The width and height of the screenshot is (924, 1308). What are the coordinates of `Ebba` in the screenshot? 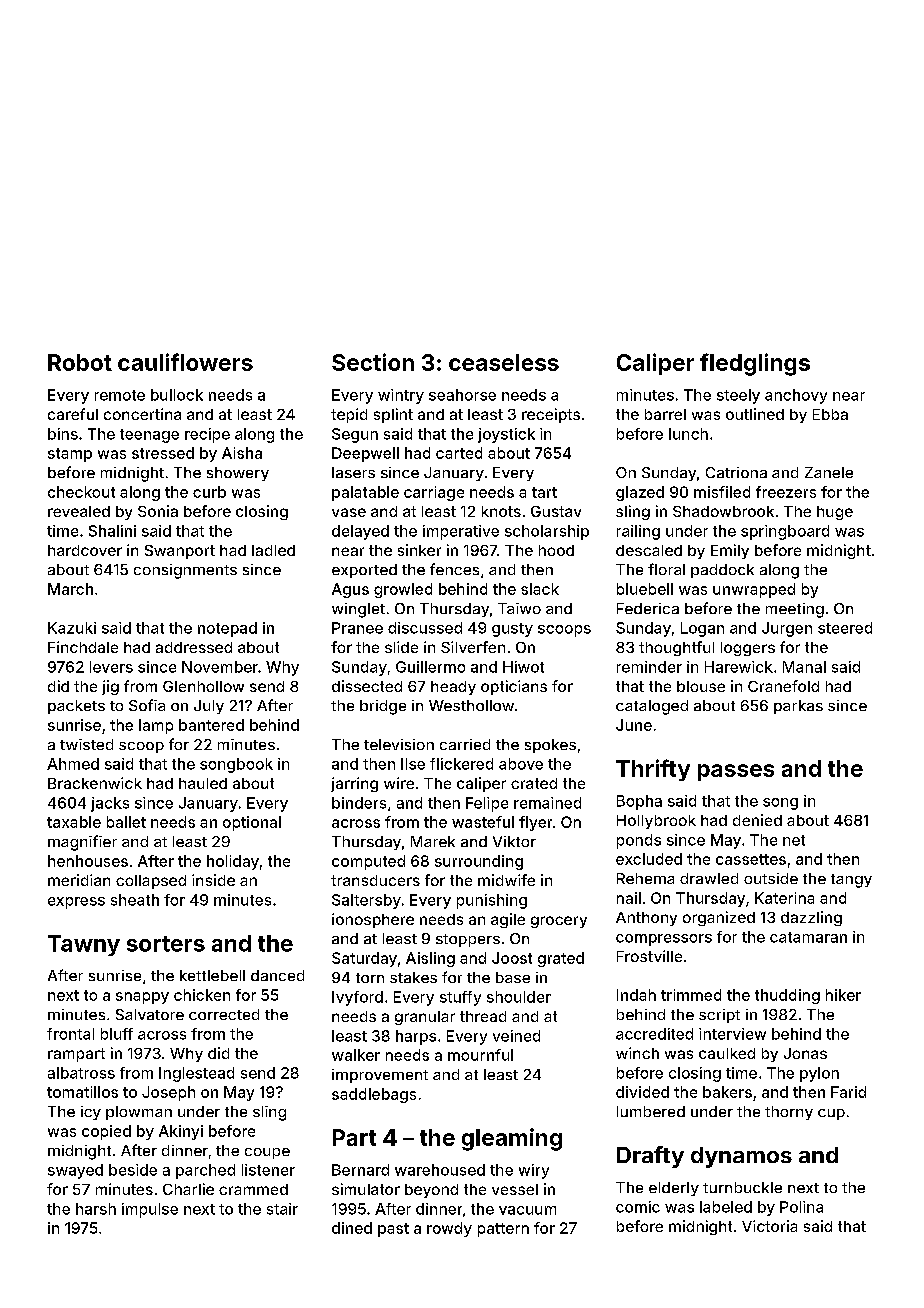 It's located at (830, 414).
